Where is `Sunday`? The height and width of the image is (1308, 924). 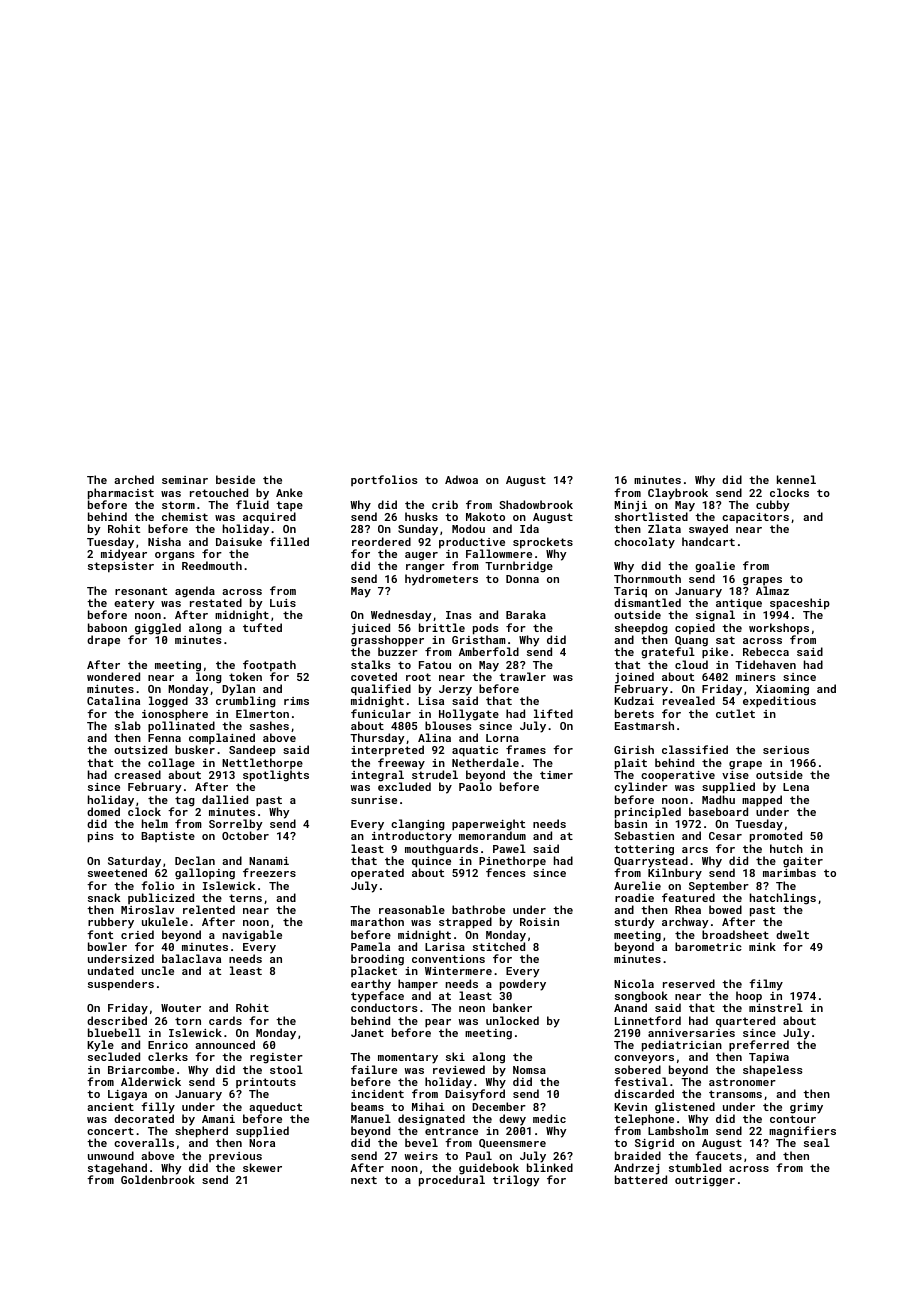
Sunday is located at coordinates (418, 530).
